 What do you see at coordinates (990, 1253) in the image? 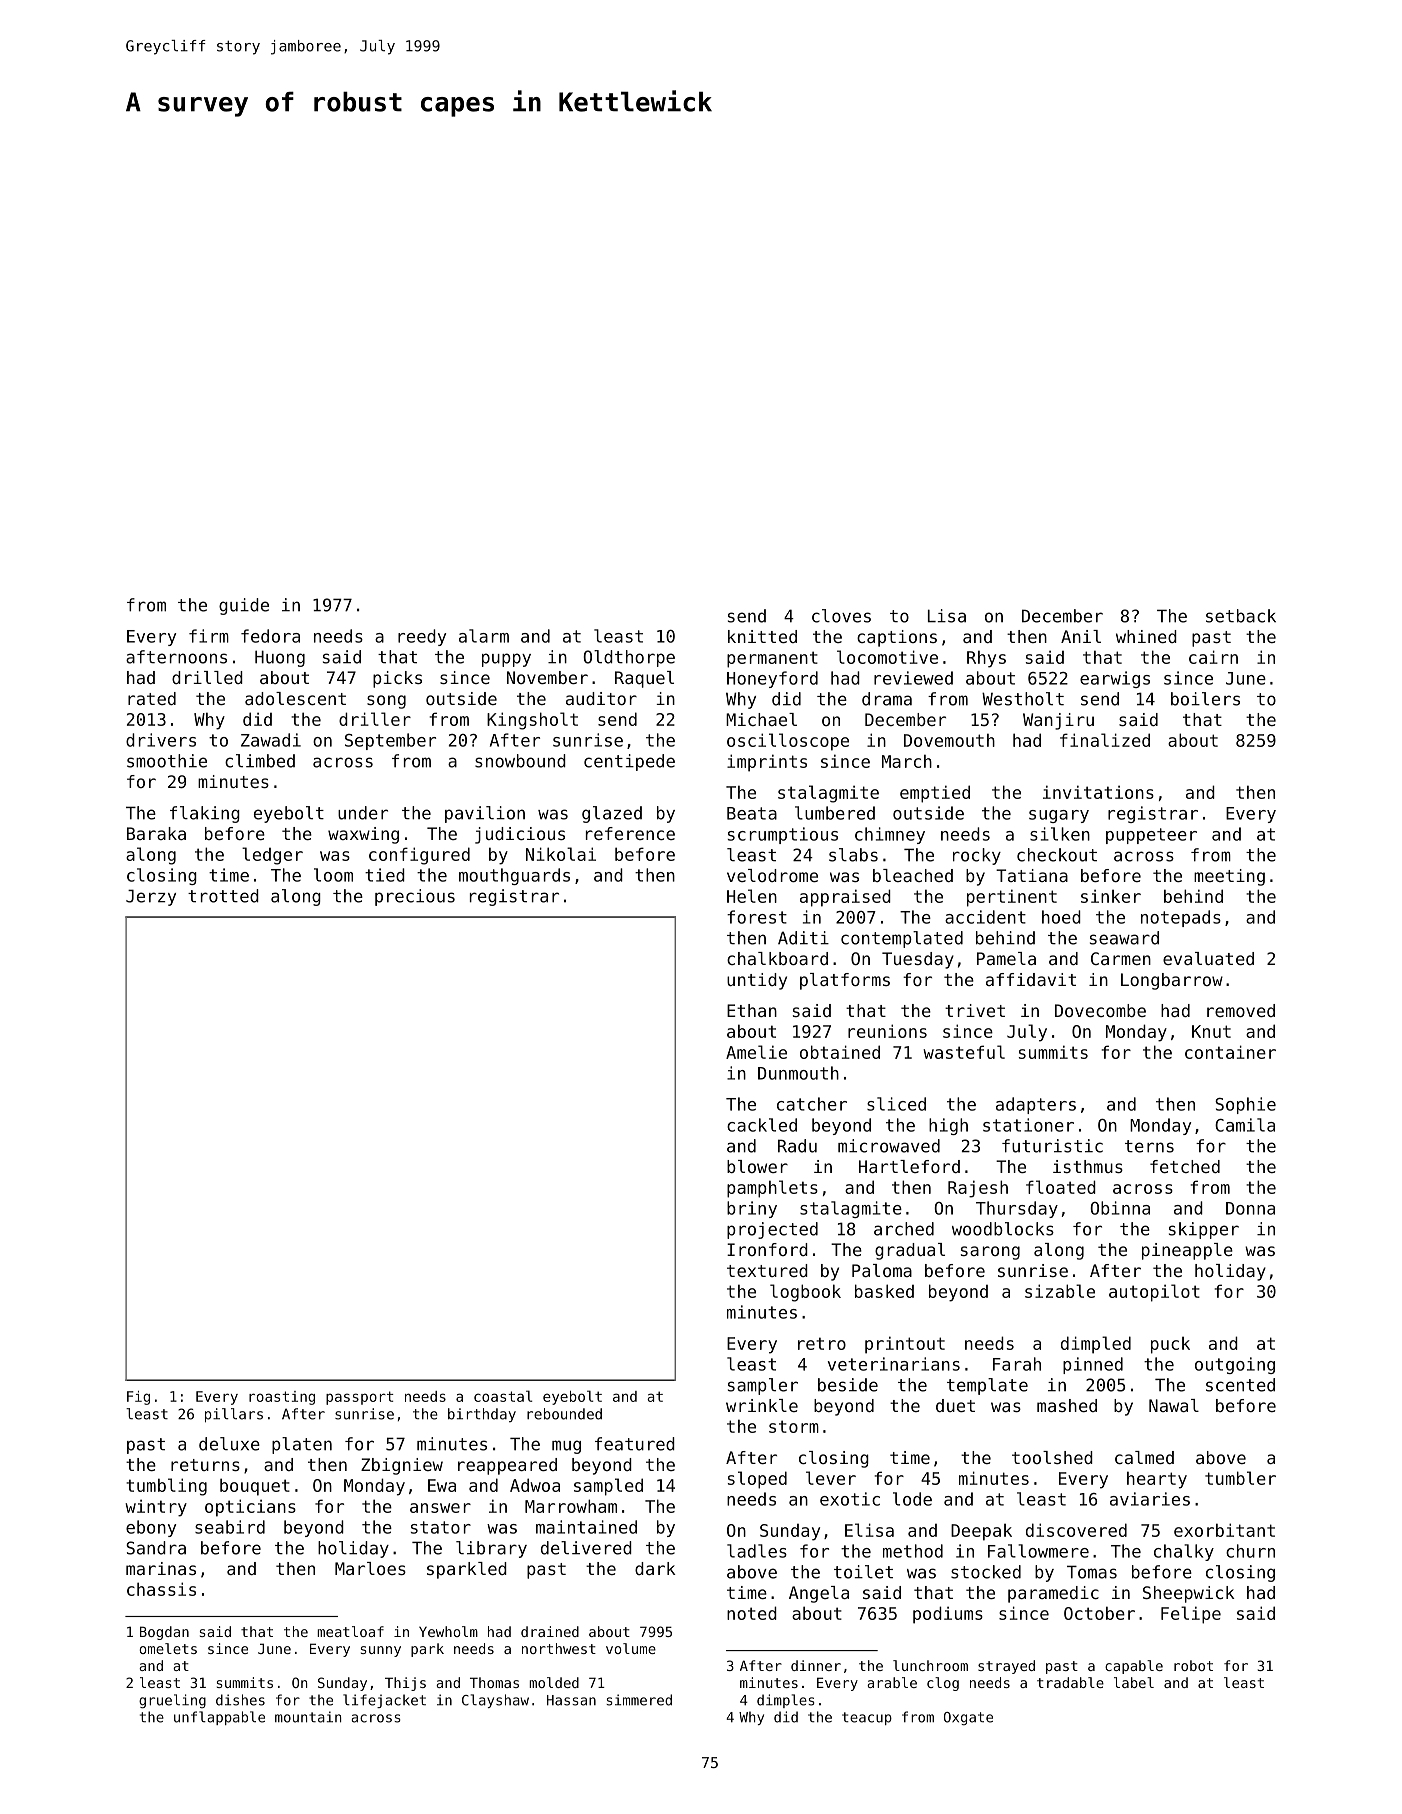
I see `sarong` at bounding box center [990, 1253].
